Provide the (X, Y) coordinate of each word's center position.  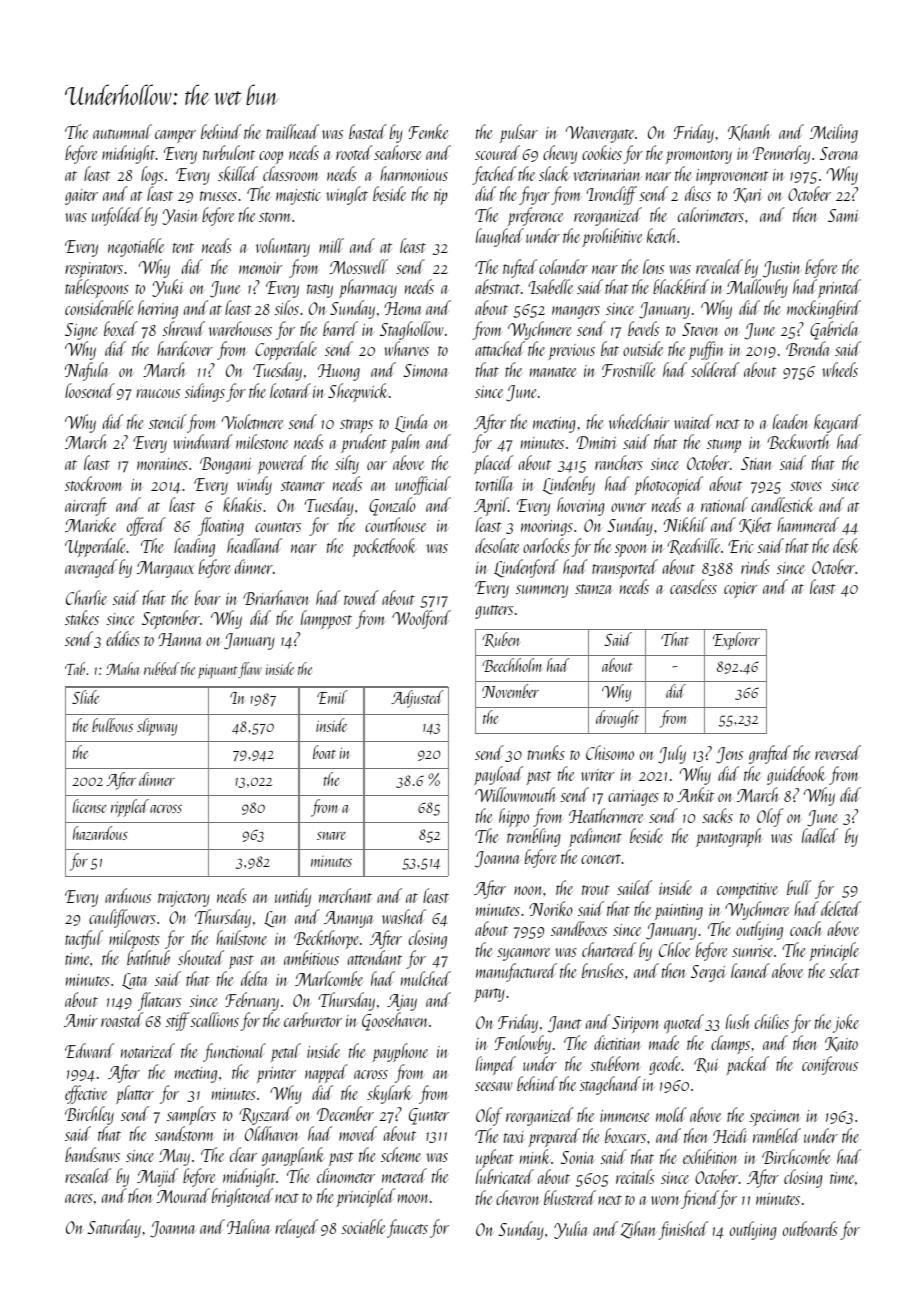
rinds (755, 566)
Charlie (86, 597)
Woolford (421, 619)
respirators (94, 271)
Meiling (834, 133)
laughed (500, 237)
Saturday (114, 1228)
